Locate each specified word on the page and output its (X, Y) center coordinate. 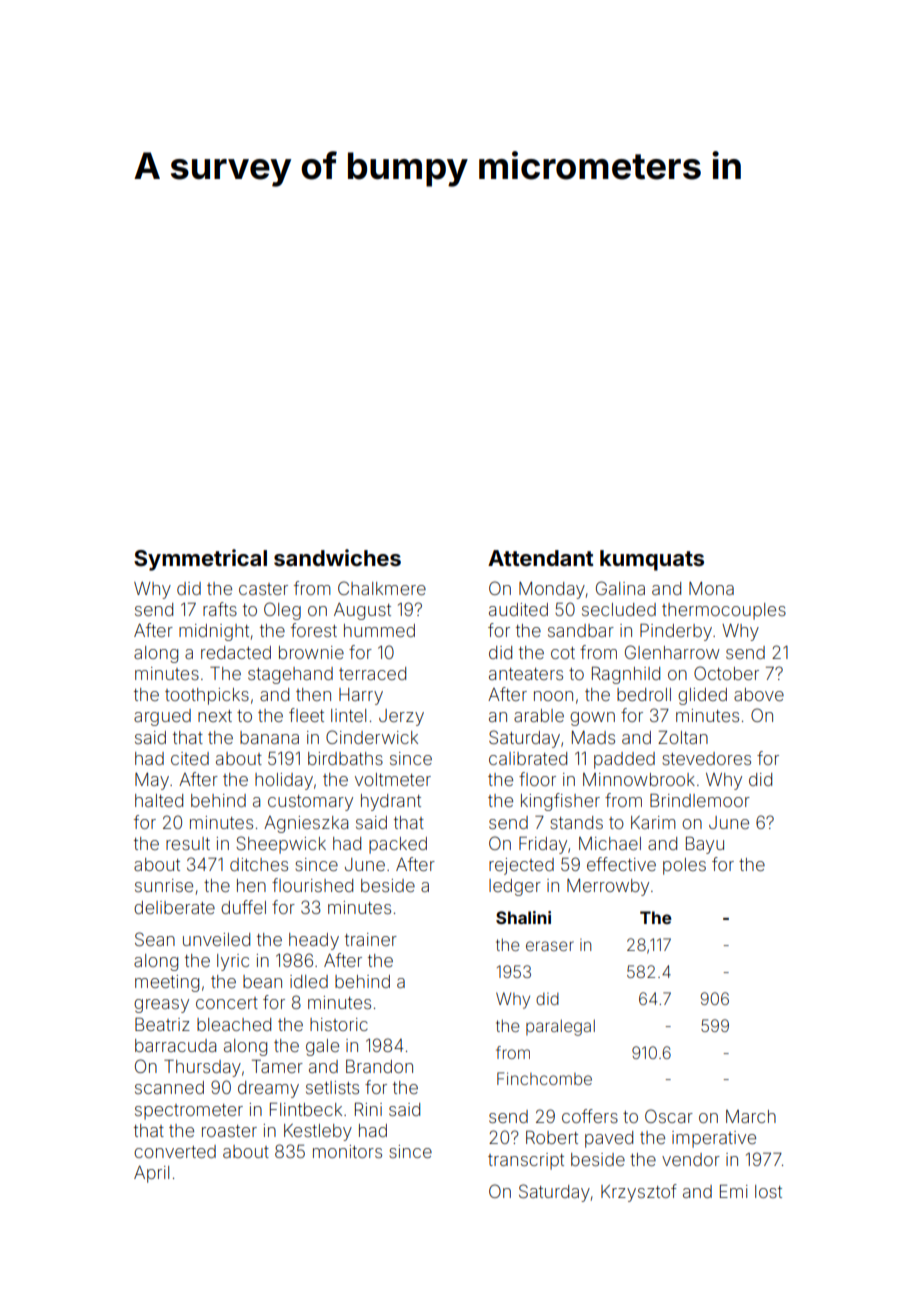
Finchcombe (544, 1078)
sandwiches (337, 557)
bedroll (644, 694)
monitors (347, 1151)
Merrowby (608, 887)
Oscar (669, 1116)
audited (518, 609)
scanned (169, 1087)
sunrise (164, 885)
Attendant (540, 558)
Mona (711, 588)
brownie (311, 652)
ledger (515, 887)
